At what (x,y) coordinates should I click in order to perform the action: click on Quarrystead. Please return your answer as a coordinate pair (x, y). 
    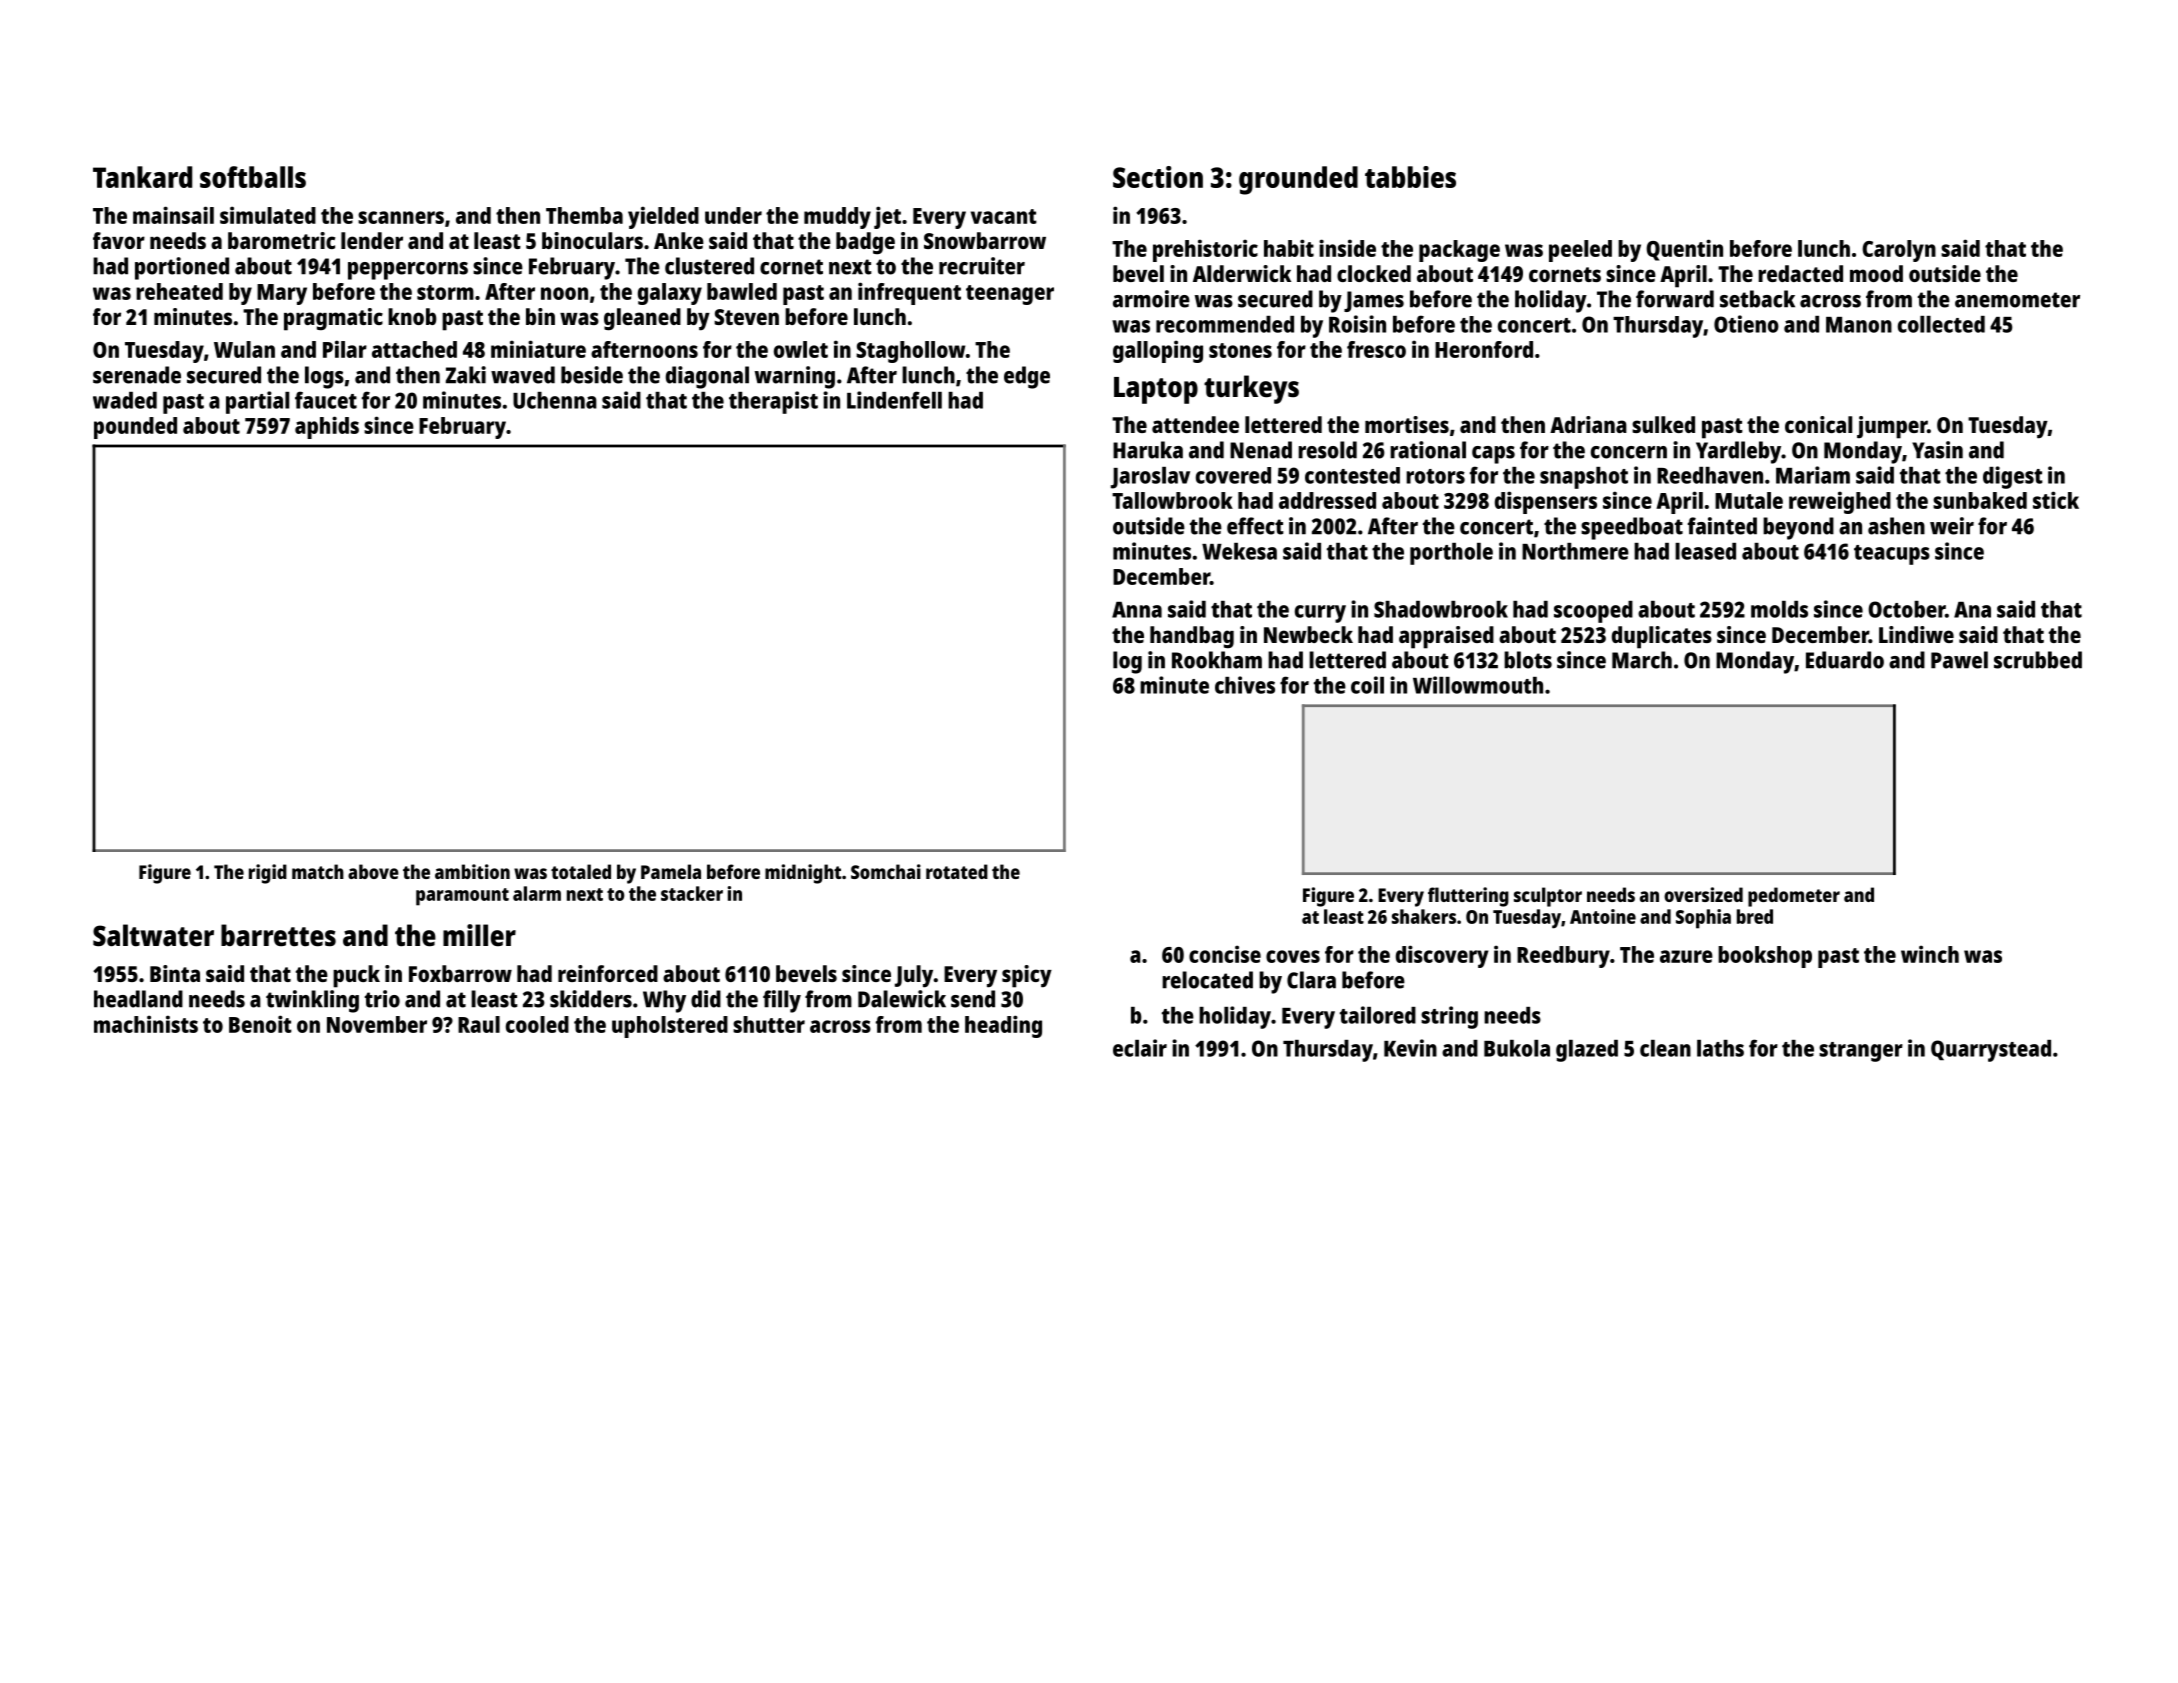
    Looking at the image, I should click on (1991, 1051).
